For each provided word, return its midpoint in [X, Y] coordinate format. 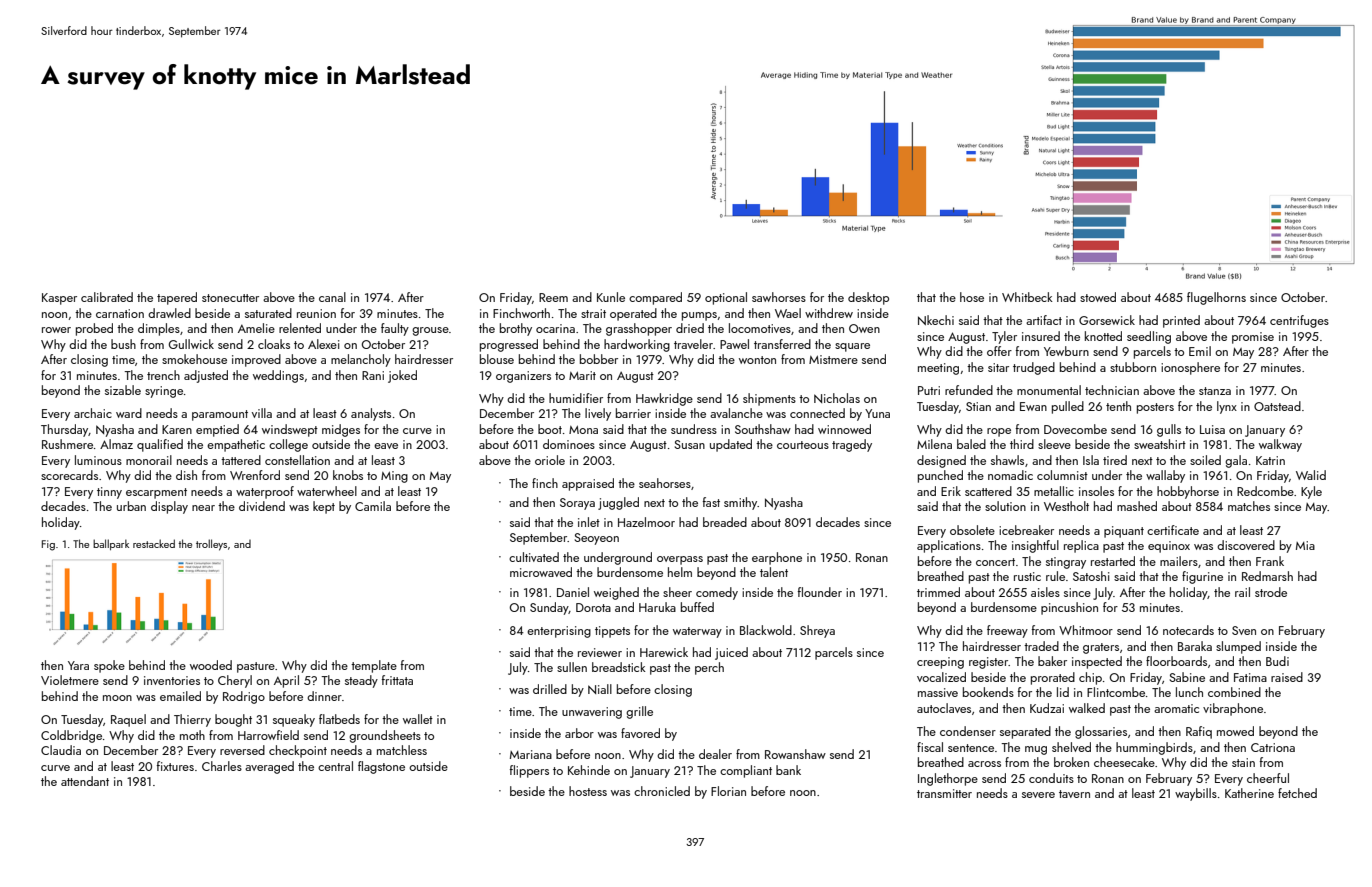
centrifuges [1299, 321]
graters [1101, 648]
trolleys [211, 545]
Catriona [1273, 747]
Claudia [61, 750]
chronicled [662, 791]
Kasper [59, 299]
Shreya [817, 631]
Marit [582, 375]
